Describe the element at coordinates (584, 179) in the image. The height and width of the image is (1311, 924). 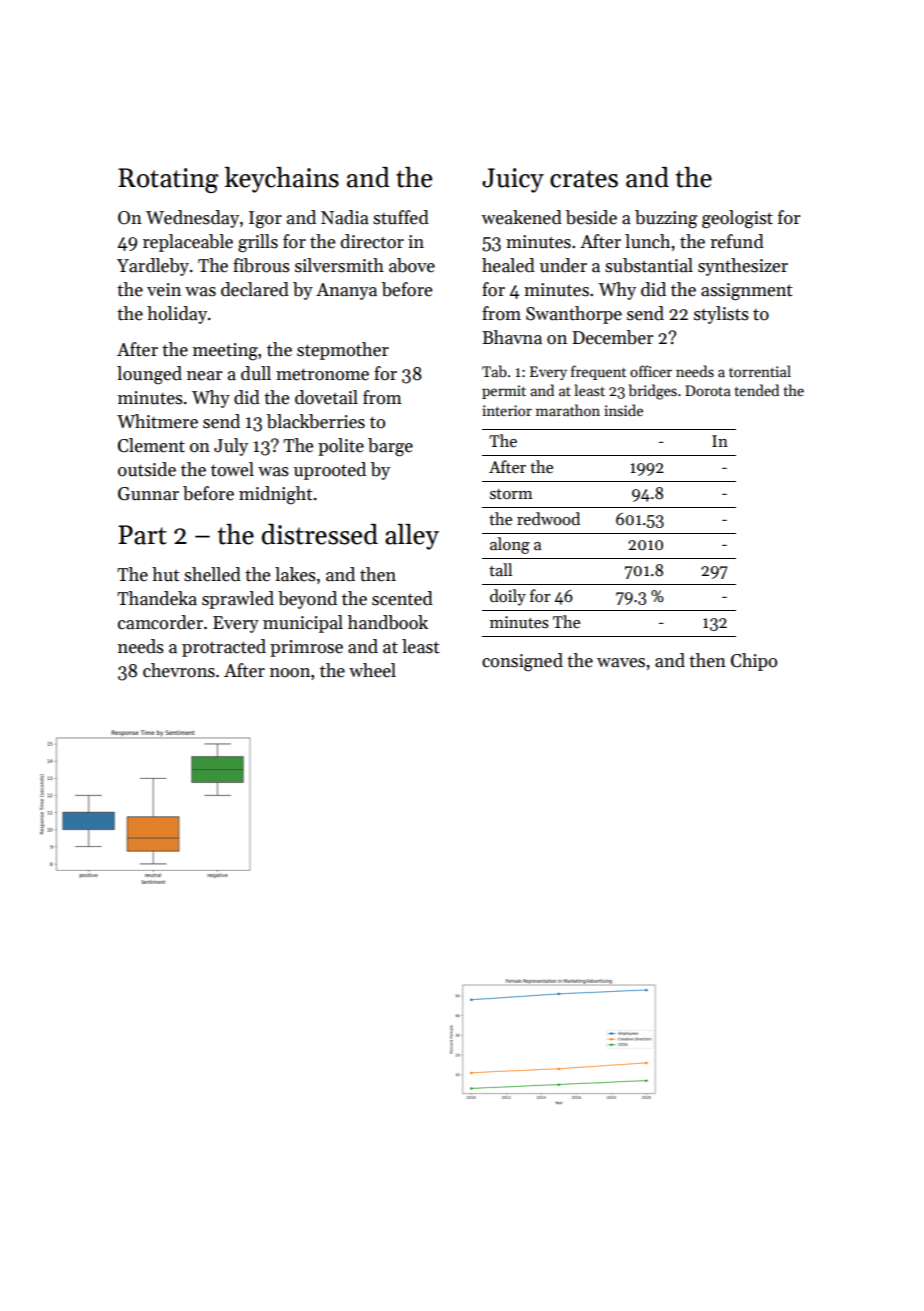
I see `crates` at that location.
